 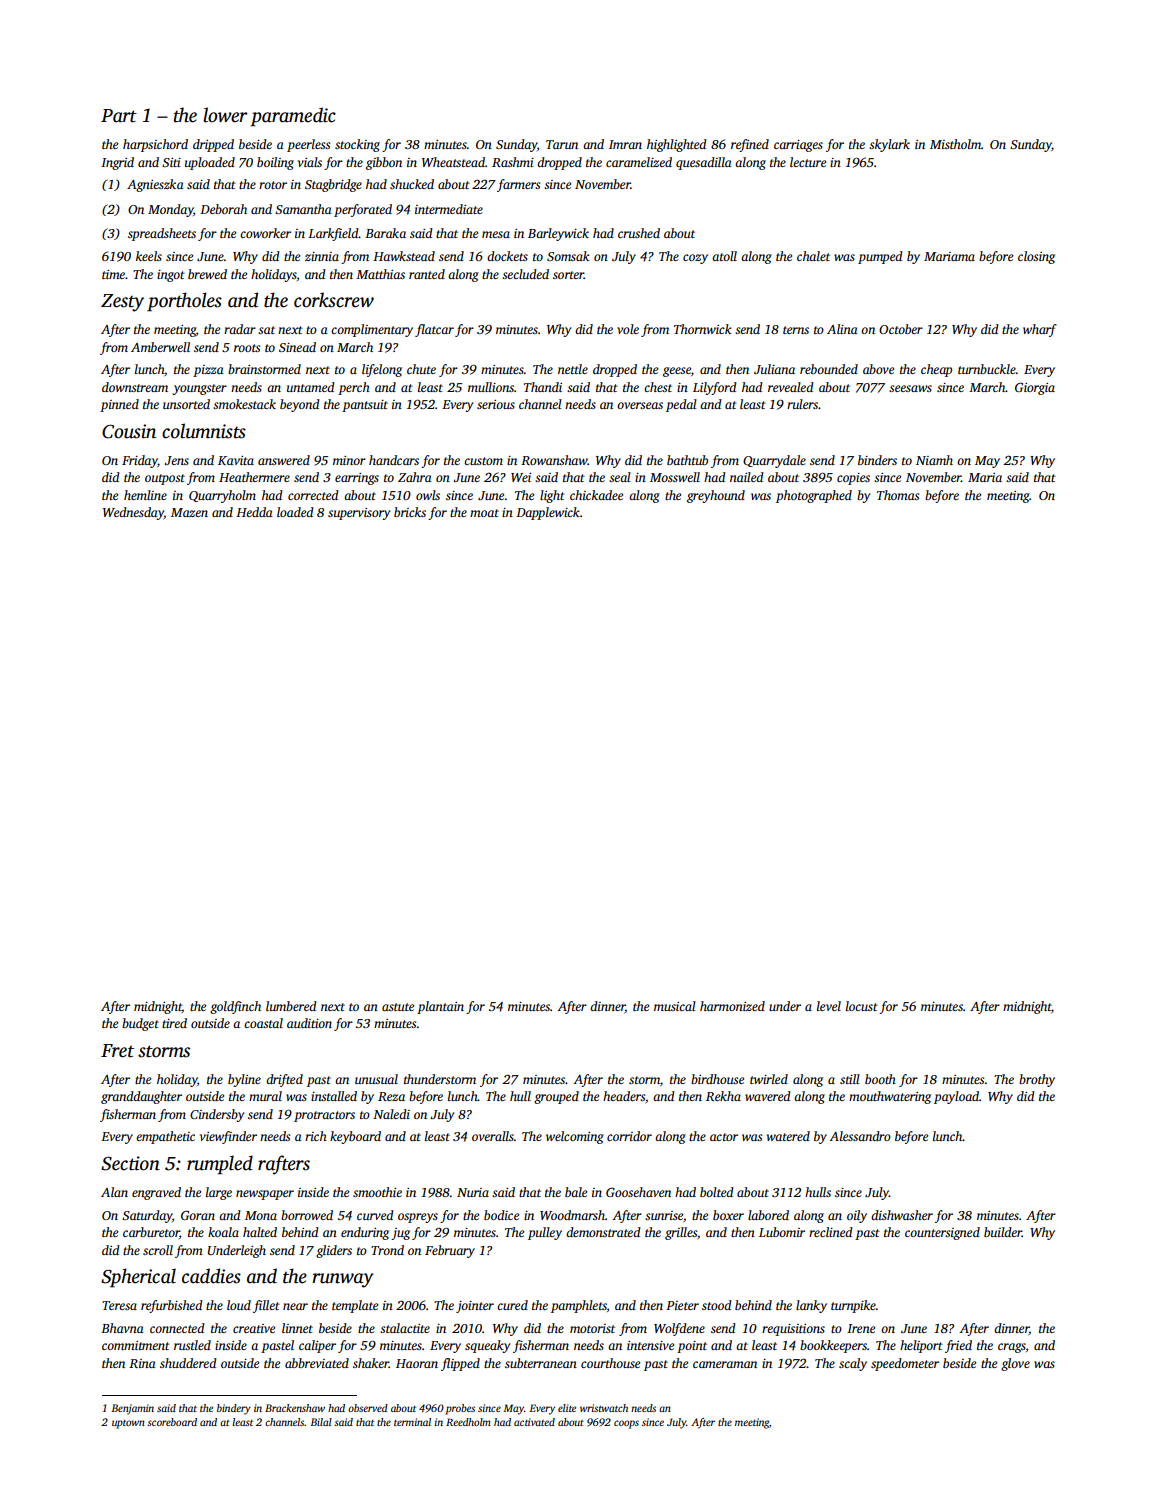 What do you see at coordinates (119, 1305) in the page?
I see `Teresa` at bounding box center [119, 1305].
